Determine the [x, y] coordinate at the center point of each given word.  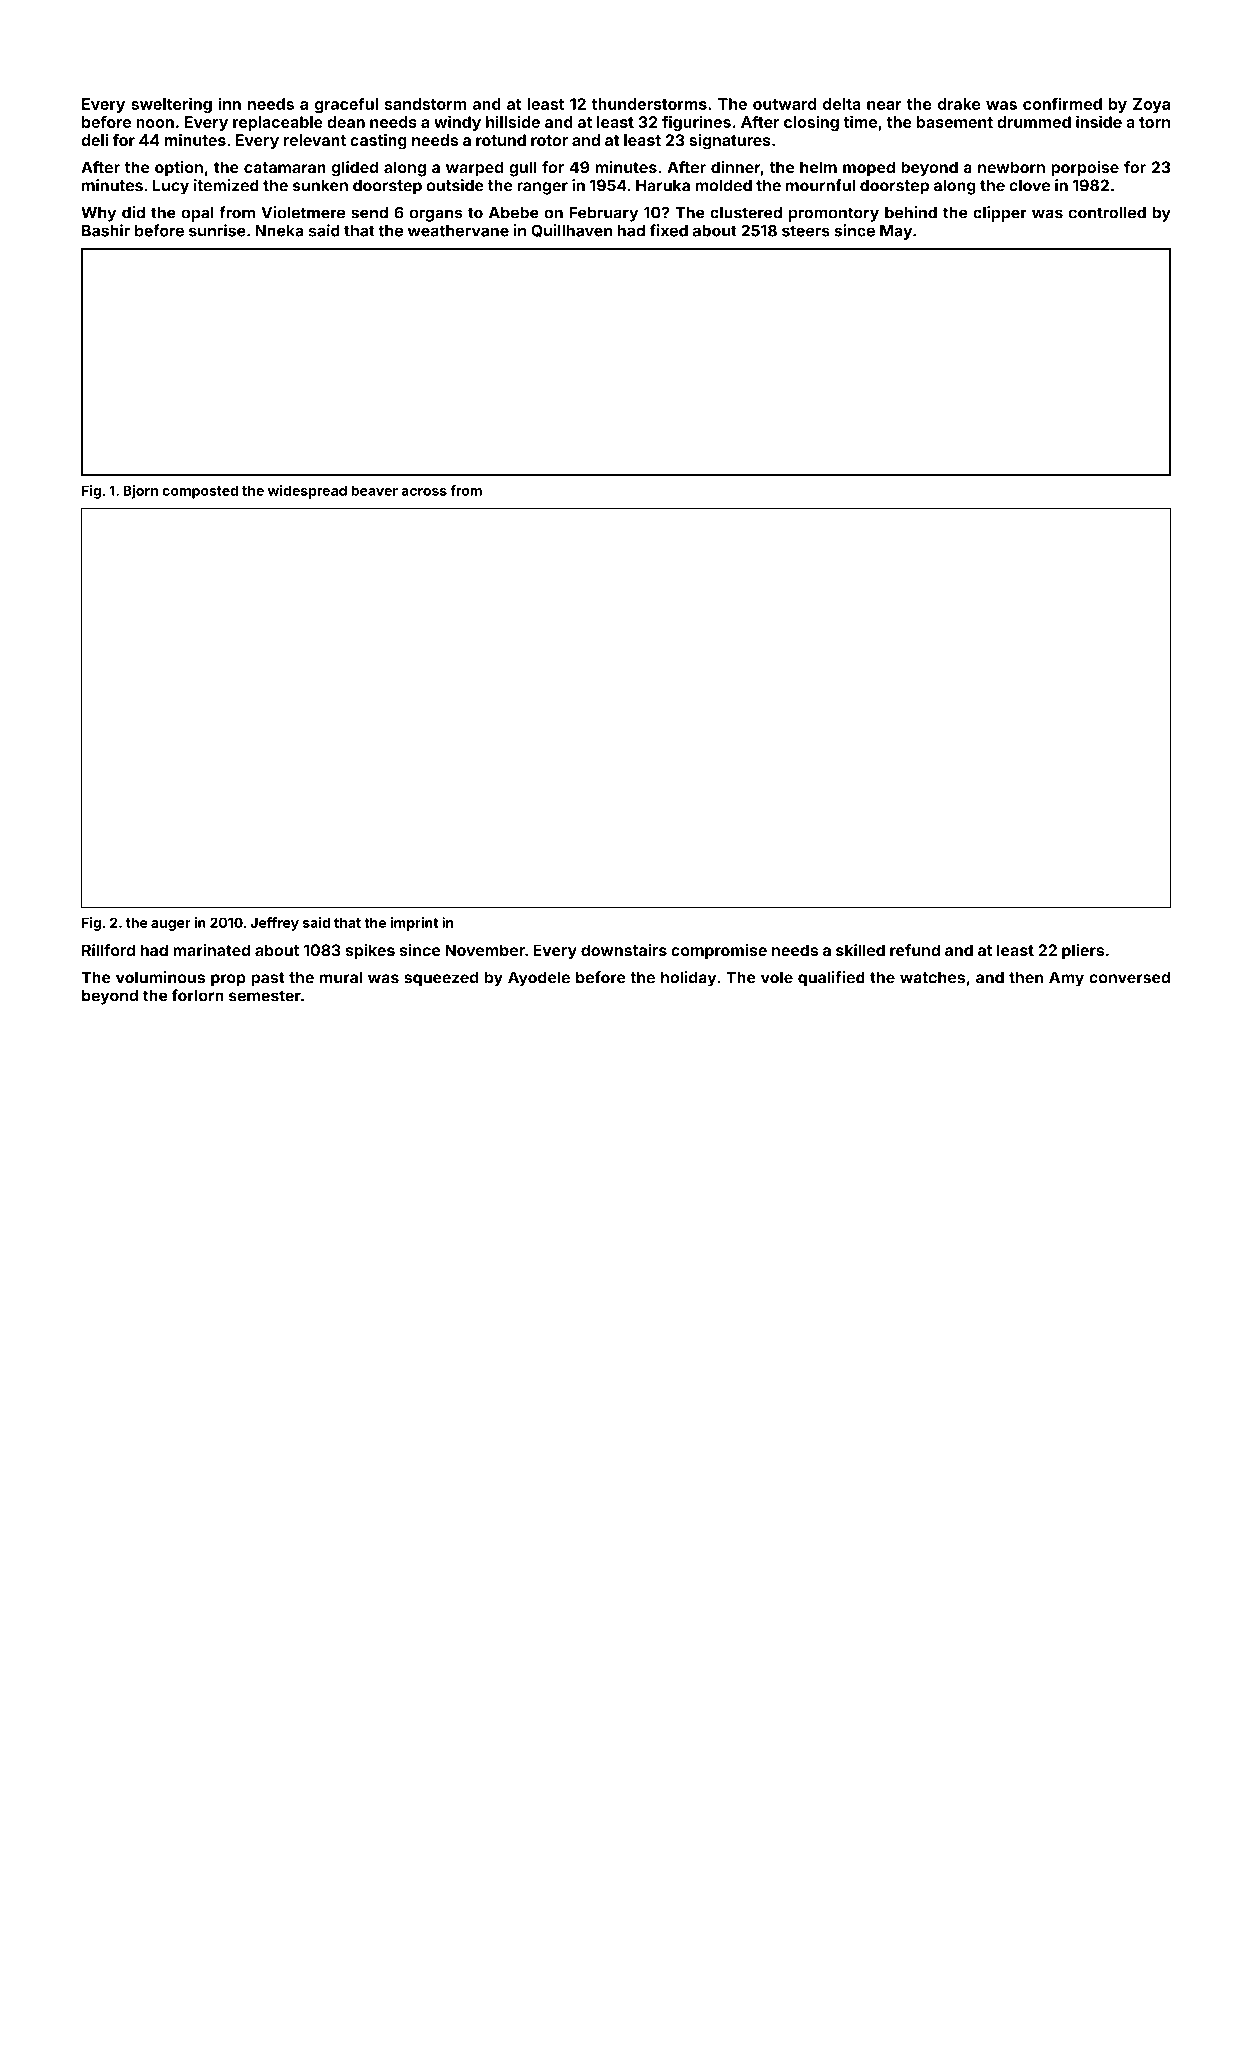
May [896, 232]
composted [200, 492]
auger [171, 925]
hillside [513, 122]
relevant [315, 140]
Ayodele [539, 979]
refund [915, 950]
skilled [860, 950]
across [424, 492]
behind [911, 212]
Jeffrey [275, 924]
